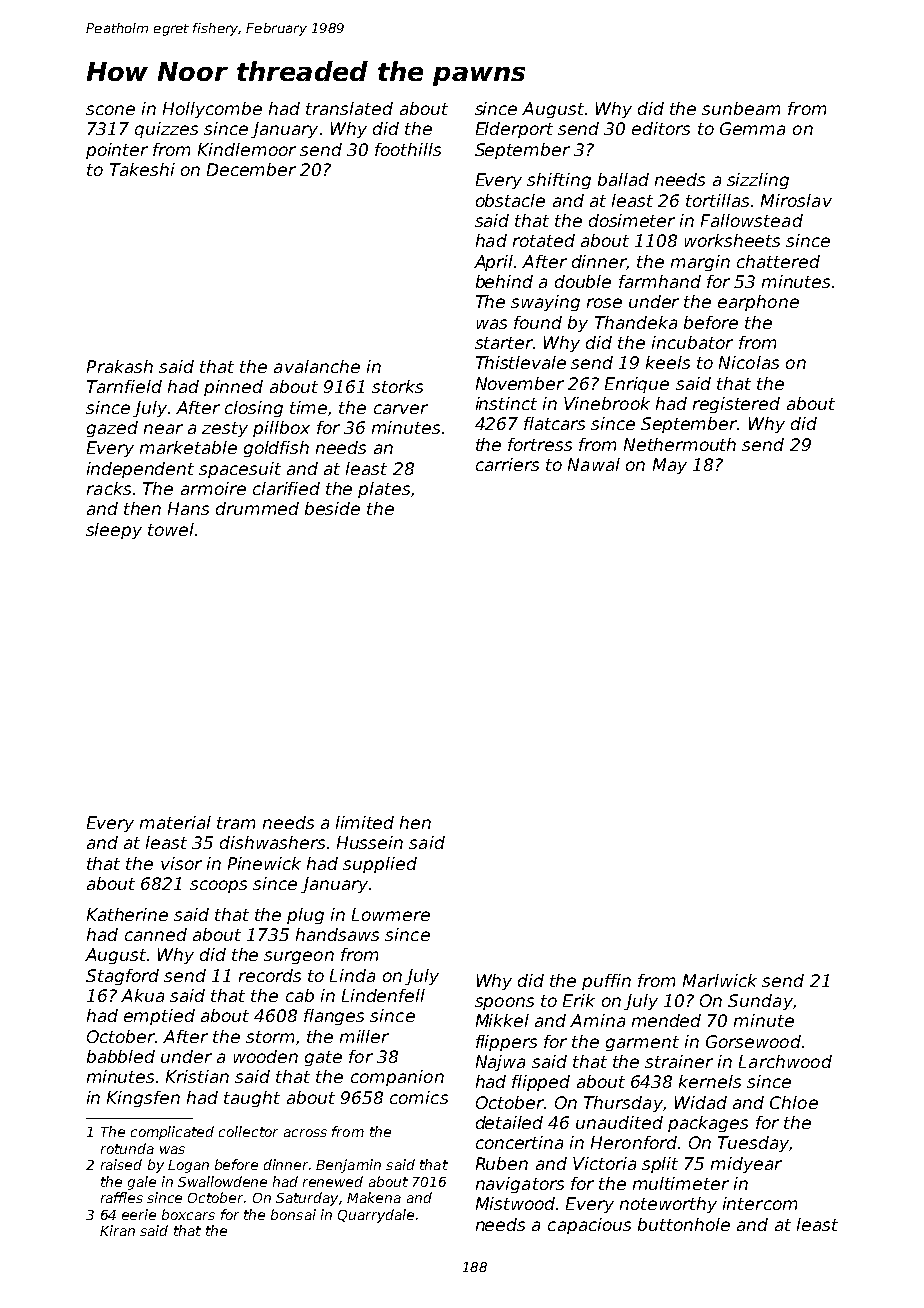 The image size is (924, 1308). What do you see at coordinates (545, 303) in the document?
I see `swaying` at bounding box center [545, 303].
